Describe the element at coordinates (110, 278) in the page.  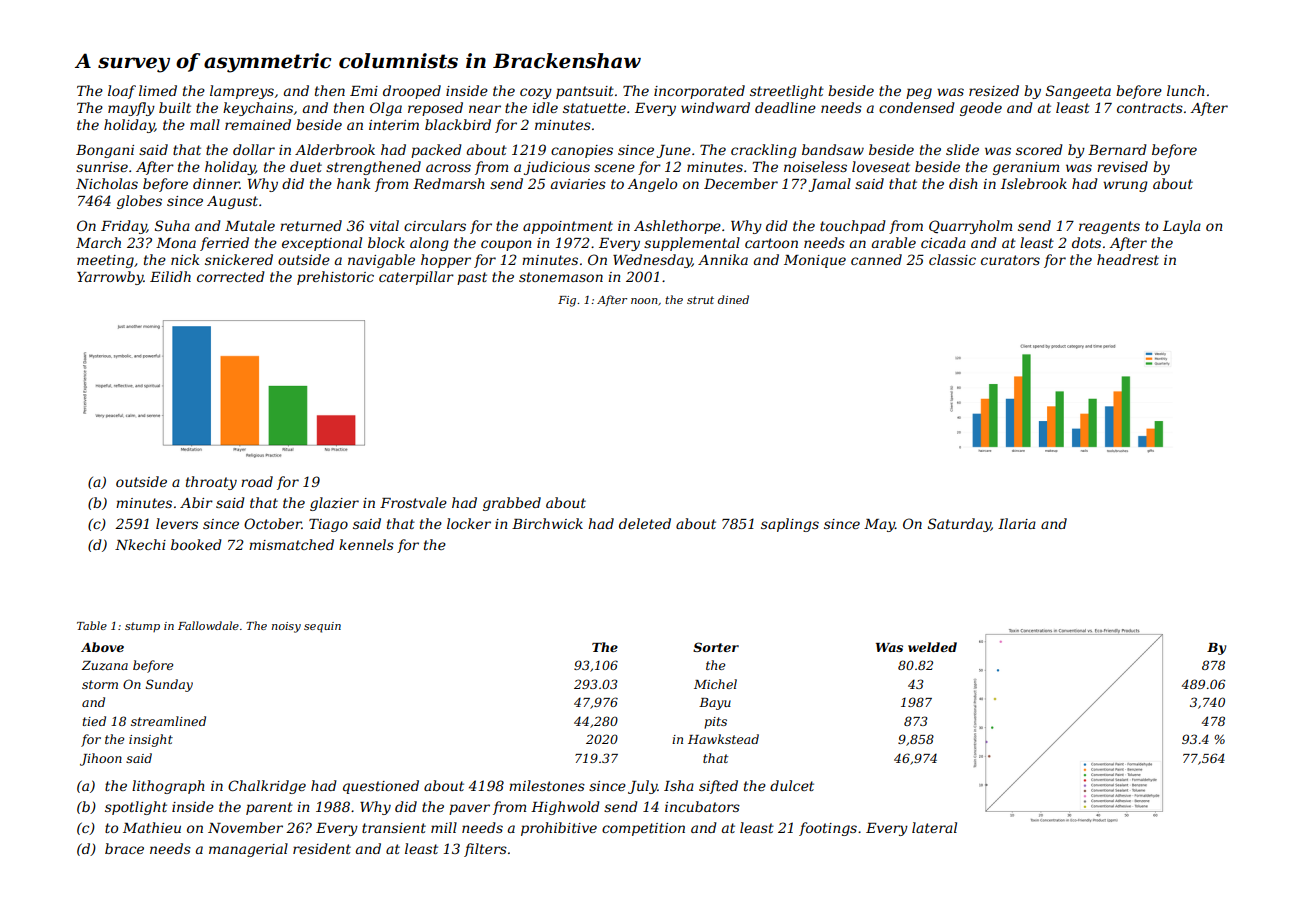
I see `Yarrowby` at that location.
